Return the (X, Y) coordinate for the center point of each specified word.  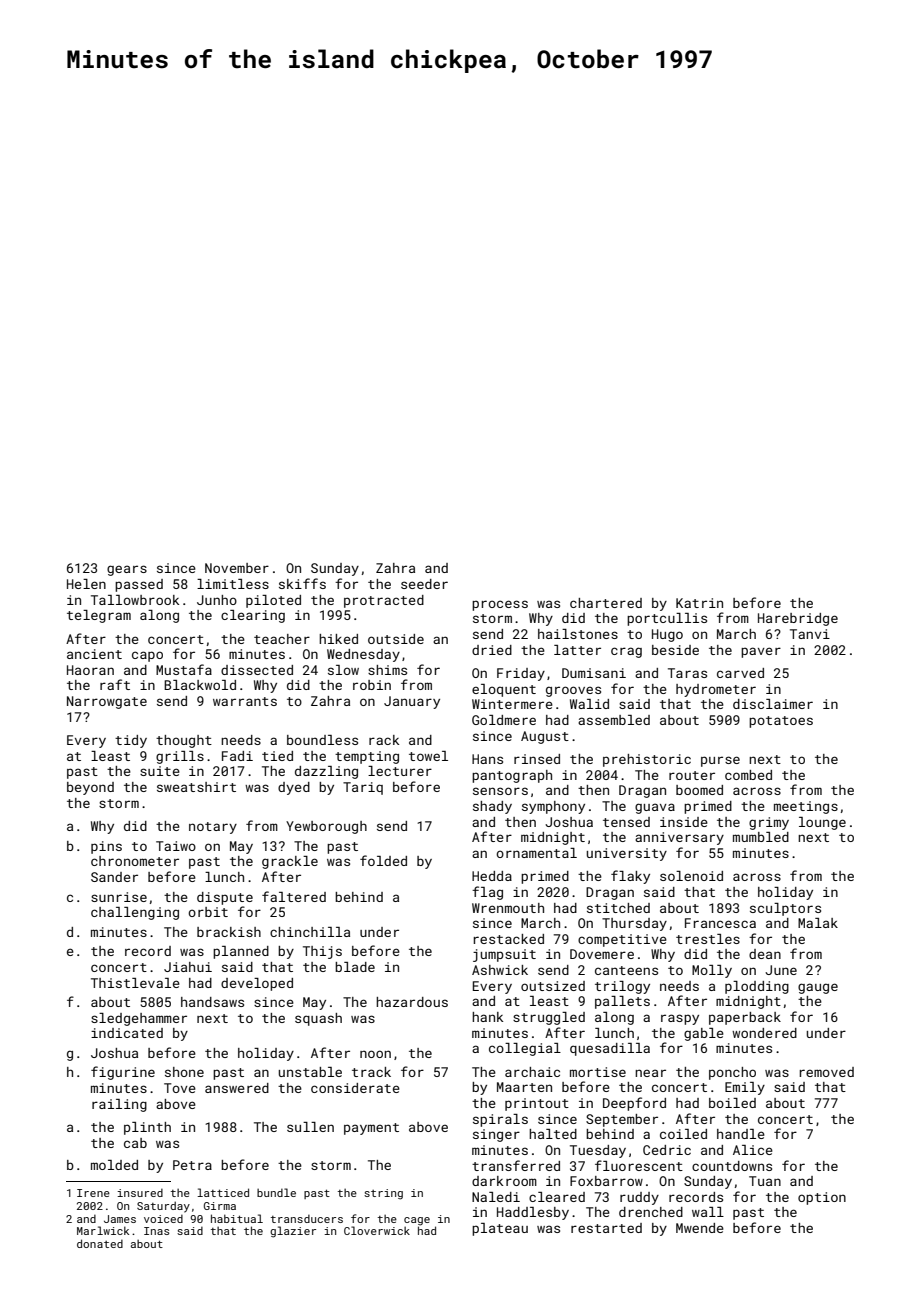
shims (387, 670)
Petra (192, 1165)
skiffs (302, 583)
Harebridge (798, 619)
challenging (135, 913)
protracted (384, 601)
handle (741, 1134)
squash (318, 1019)
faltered (294, 896)
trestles (708, 939)
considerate (355, 1088)
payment (371, 1129)
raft (115, 684)
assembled (614, 720)
